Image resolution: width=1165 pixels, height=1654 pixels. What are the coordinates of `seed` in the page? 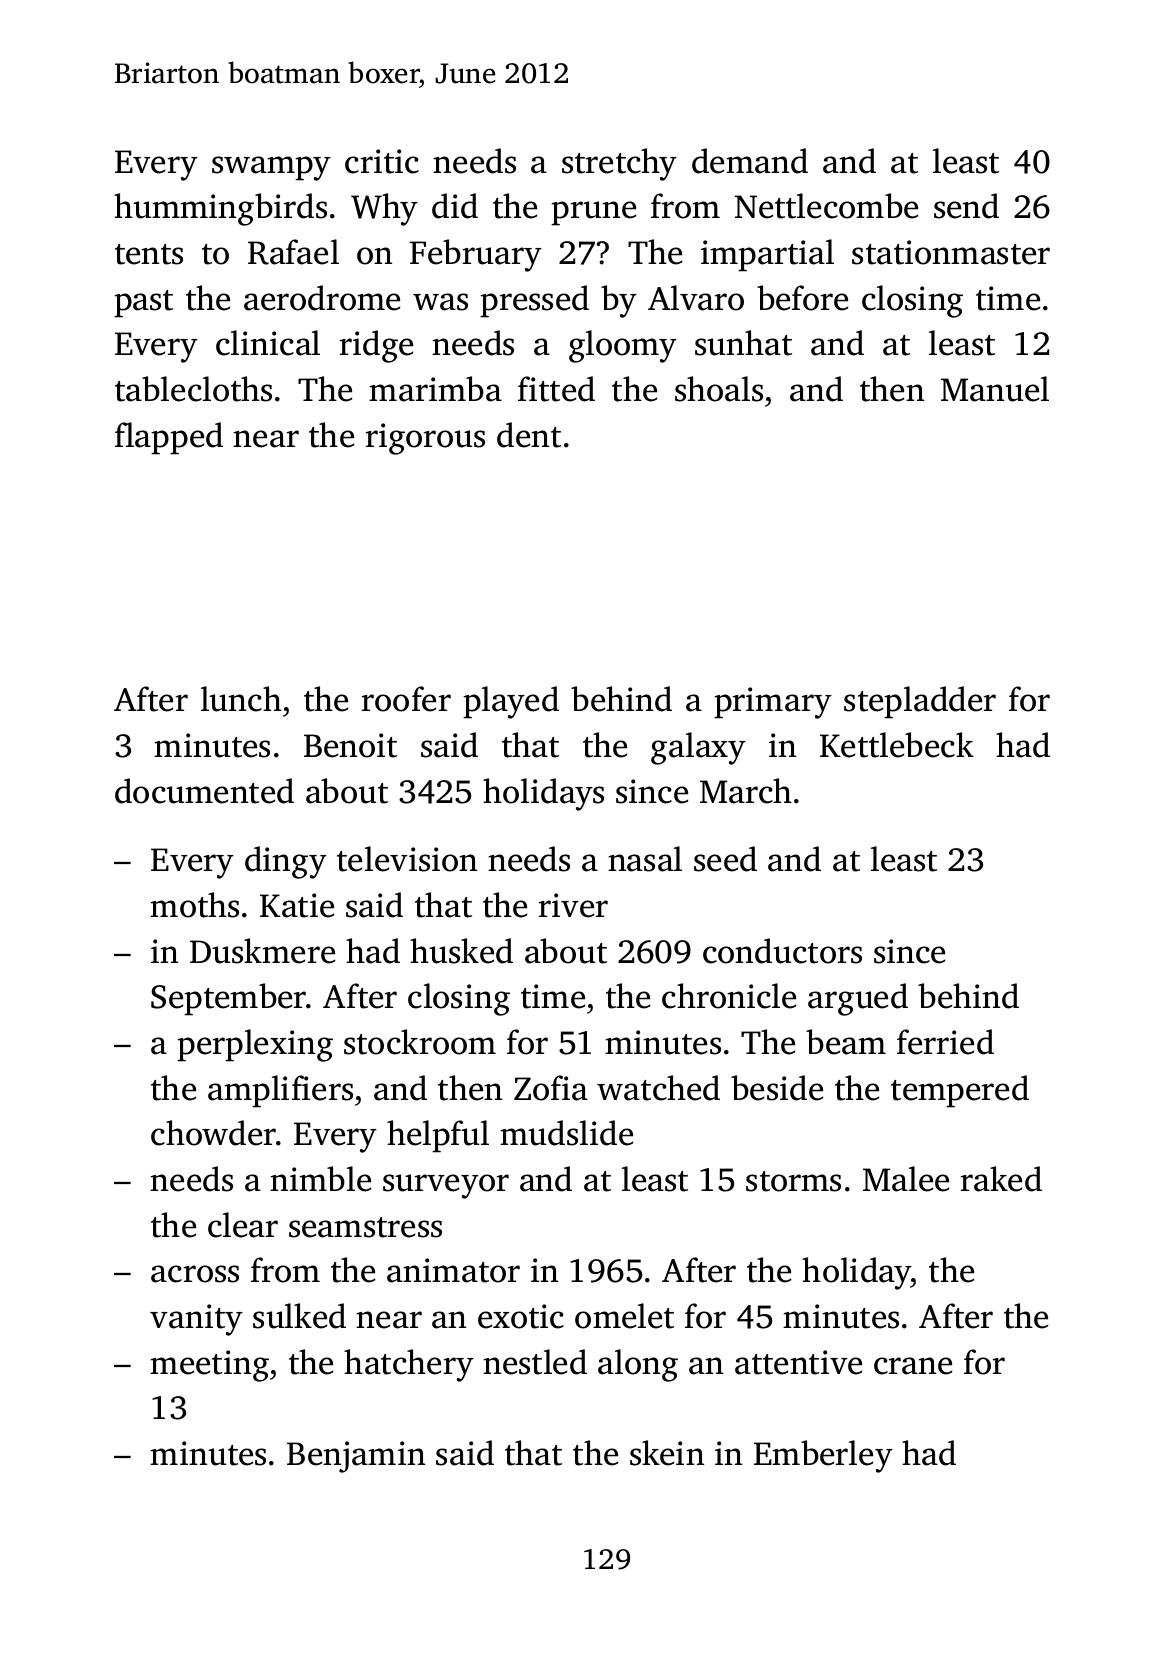 It's located at (725, 859).
